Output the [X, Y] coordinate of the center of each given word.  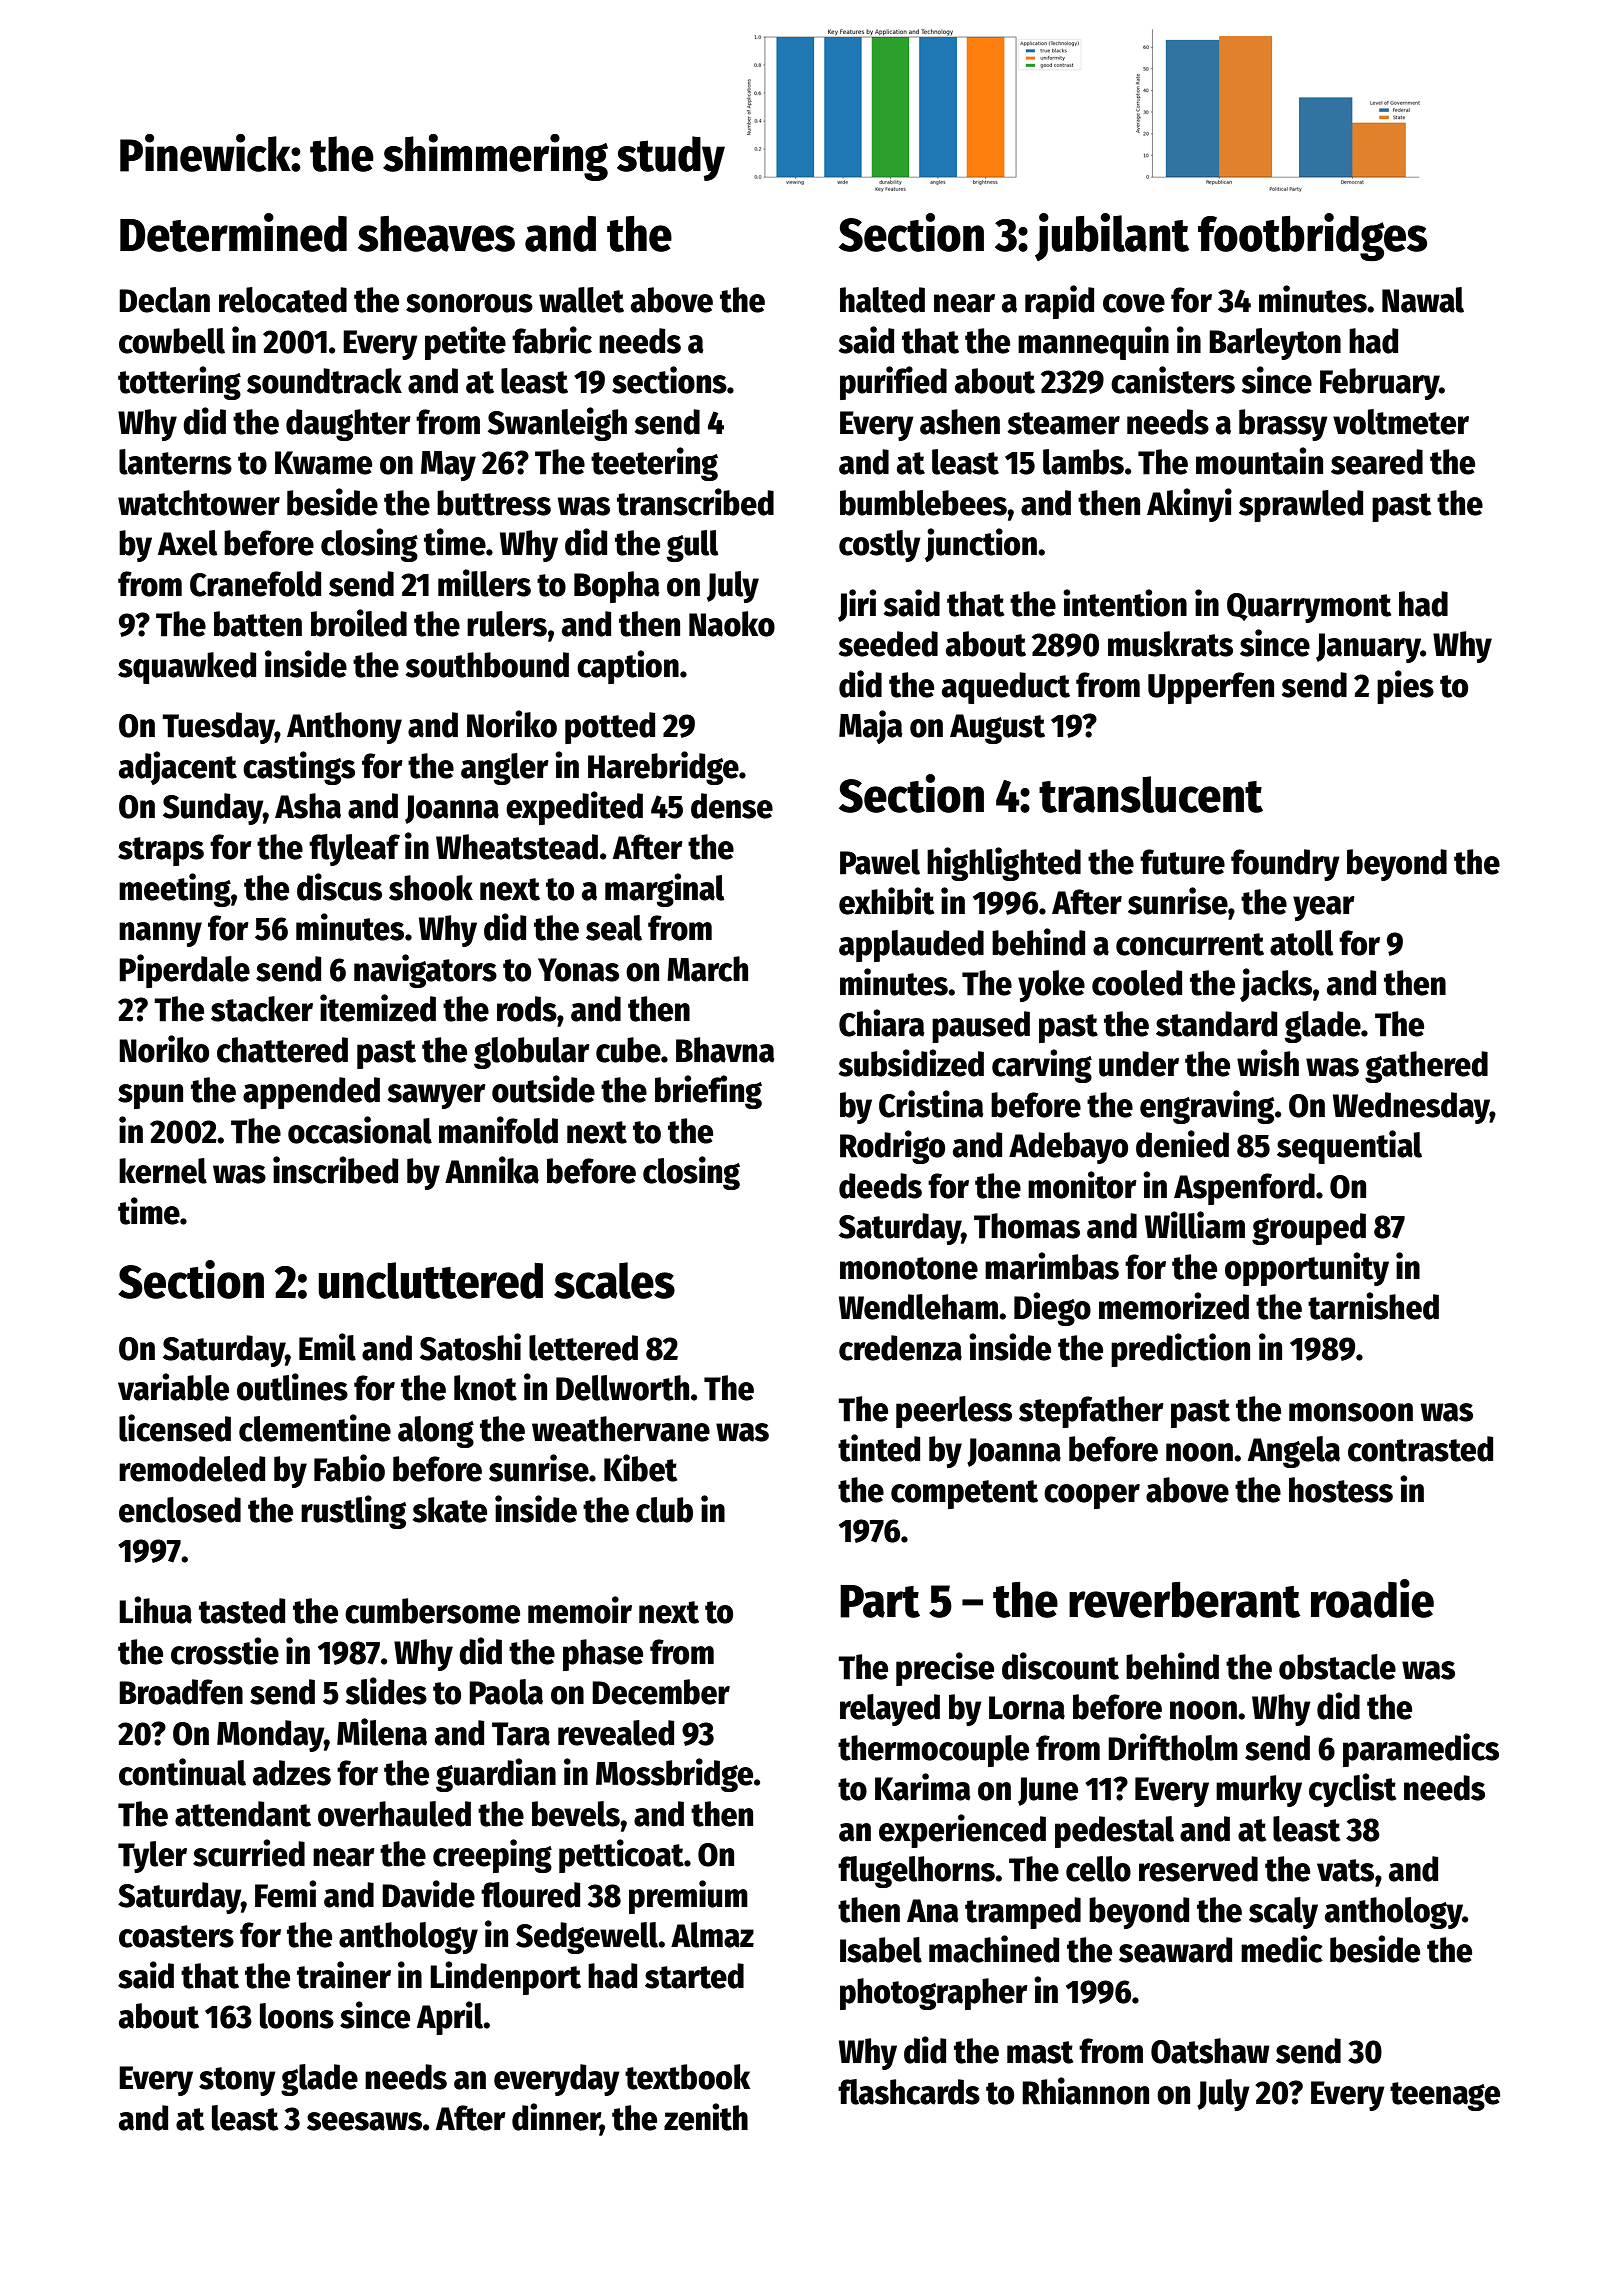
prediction [1180, 1350]
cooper [1092, 1496]
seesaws [364, 2121]
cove [1134, 303]
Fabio [349, 1468]
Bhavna [725, 1050]
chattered [282, 1050]
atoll [1302, 943]
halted [882, 300]
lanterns [175, 462]
